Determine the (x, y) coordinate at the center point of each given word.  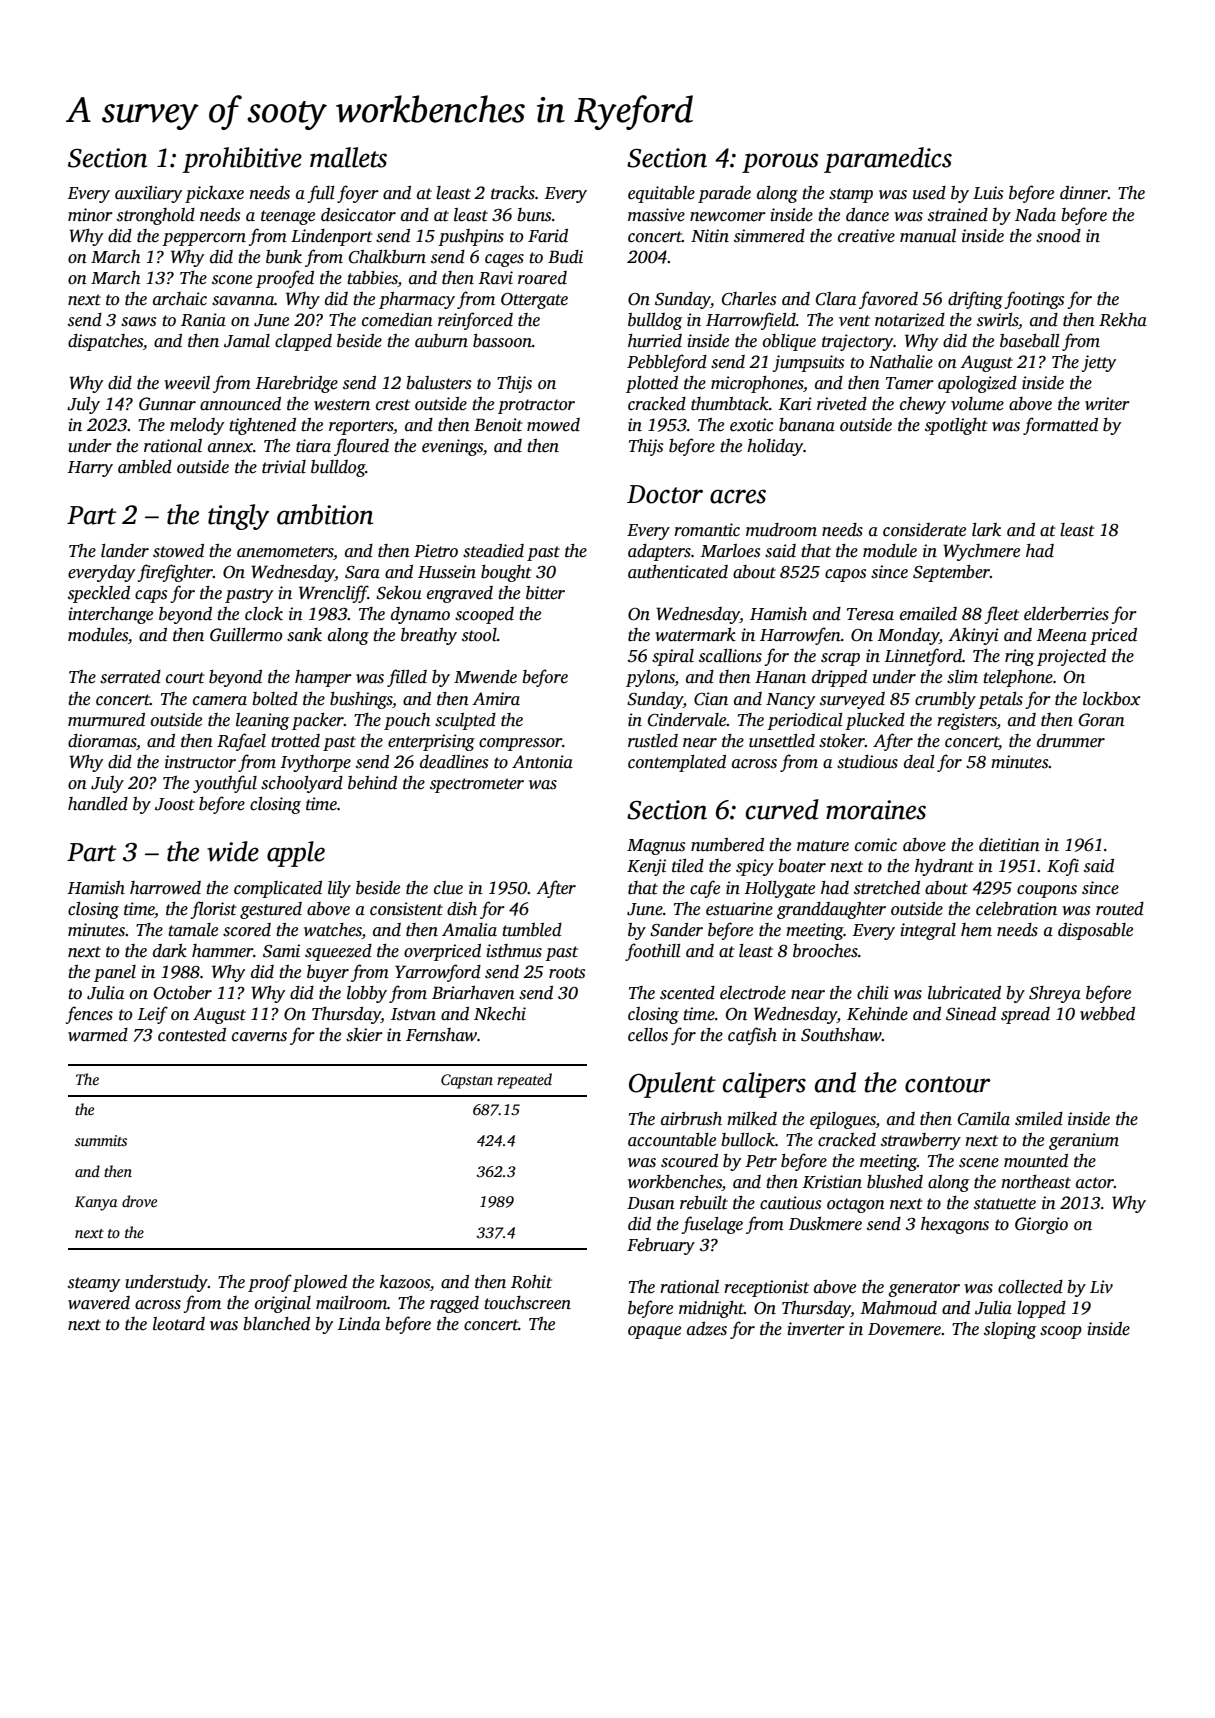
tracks (513, 193)
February (661, 1246)
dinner (1084, 193)
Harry (90, 469)
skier (364, 1035)
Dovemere (904, 1329)
